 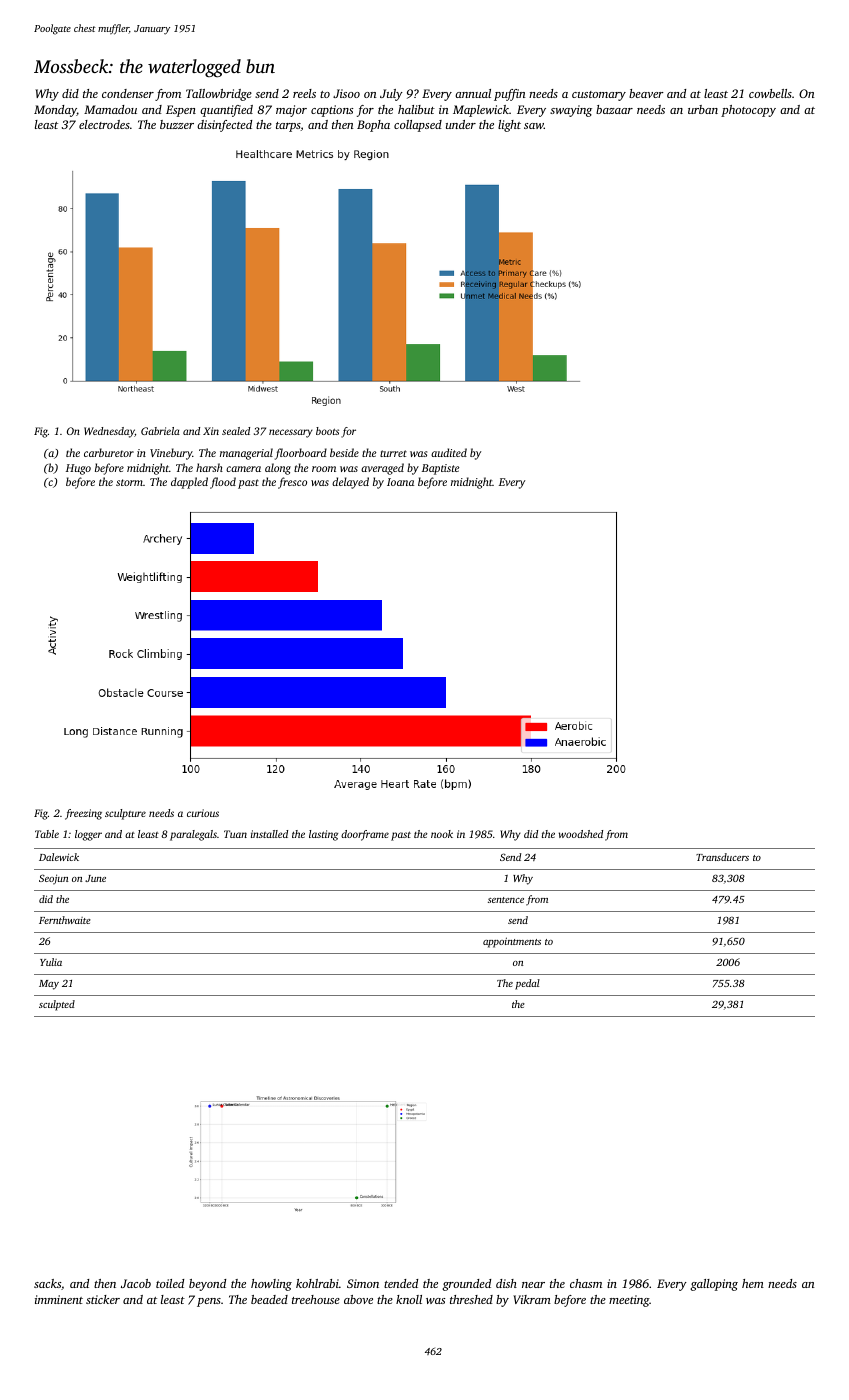 I want to click on Transducers, so click(x=722, y=857).
